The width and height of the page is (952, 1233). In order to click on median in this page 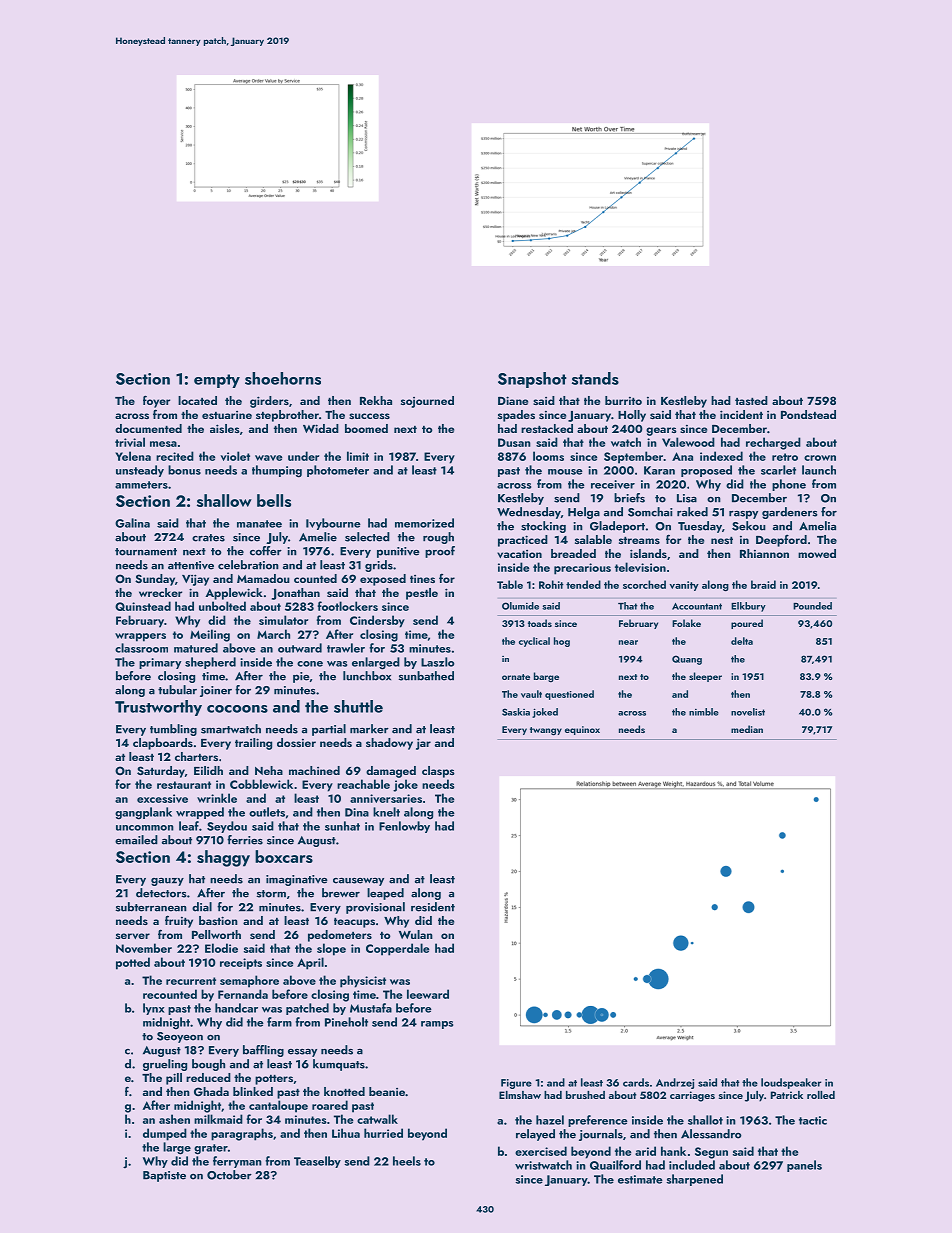, I will do `click(747, 729)`.
